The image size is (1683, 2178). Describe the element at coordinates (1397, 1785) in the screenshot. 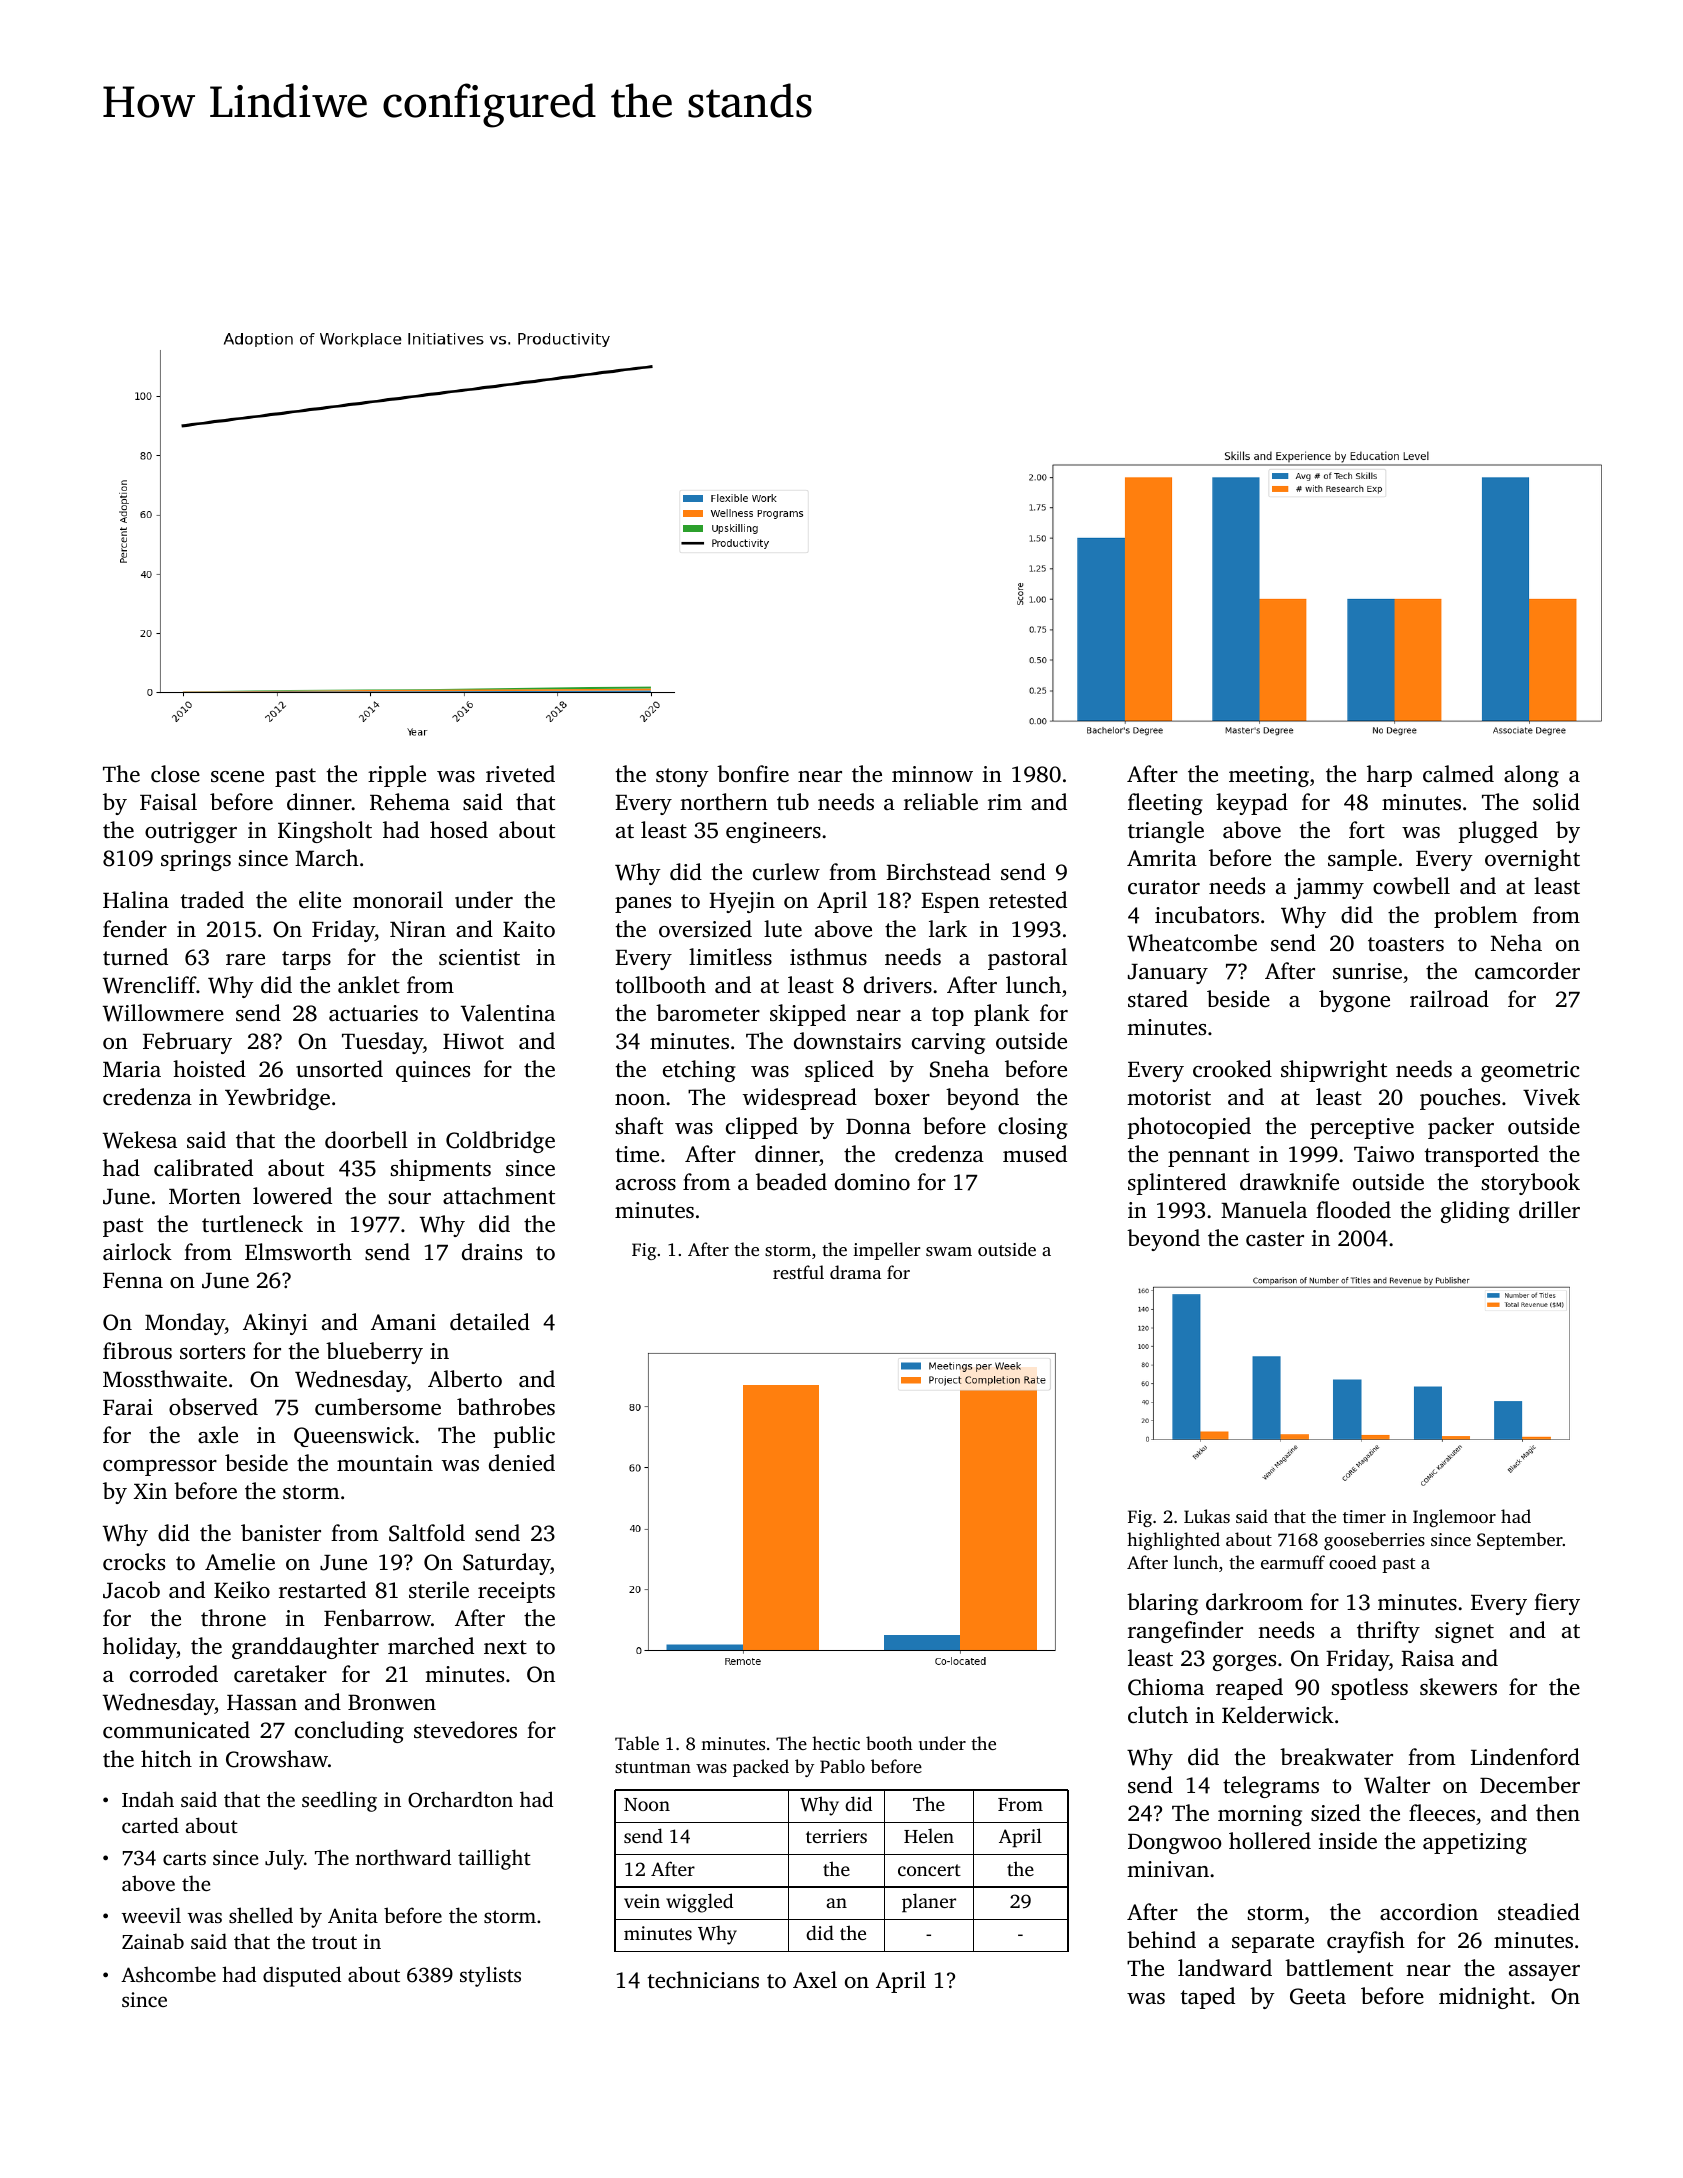

I see `Walter` at that location.
